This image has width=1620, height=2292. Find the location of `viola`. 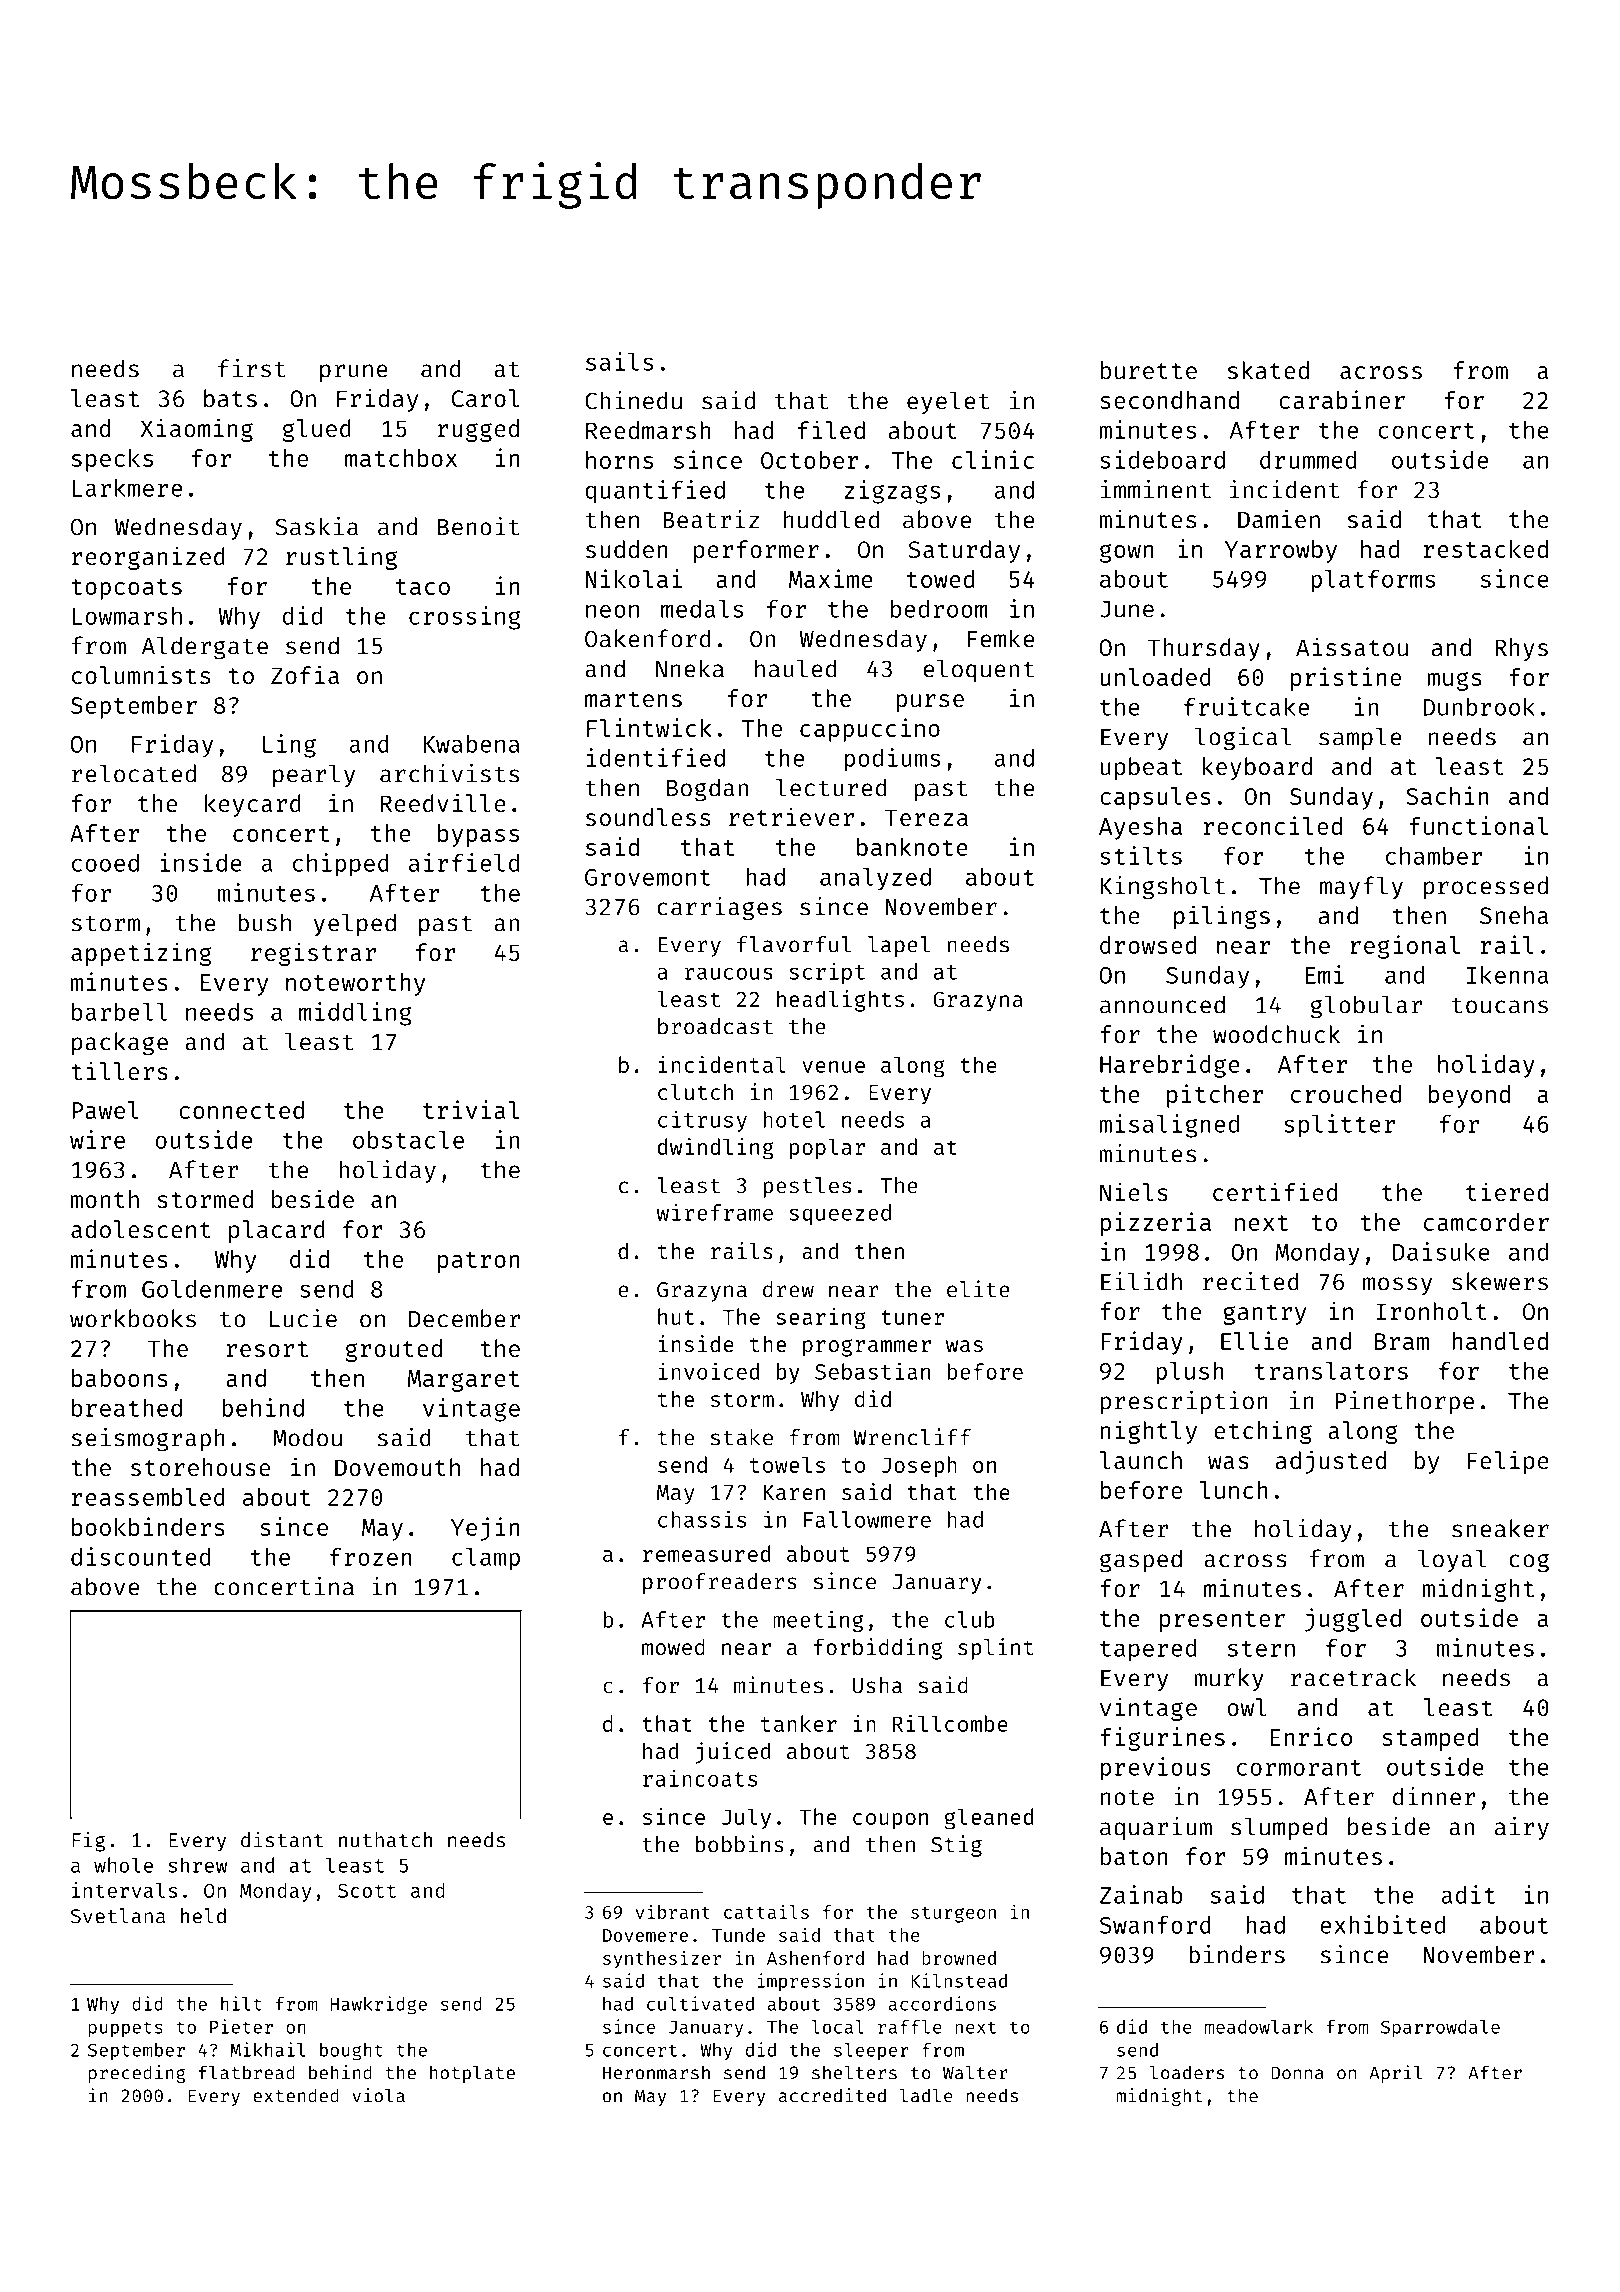

viola is located at coordinates (378, 2095).
